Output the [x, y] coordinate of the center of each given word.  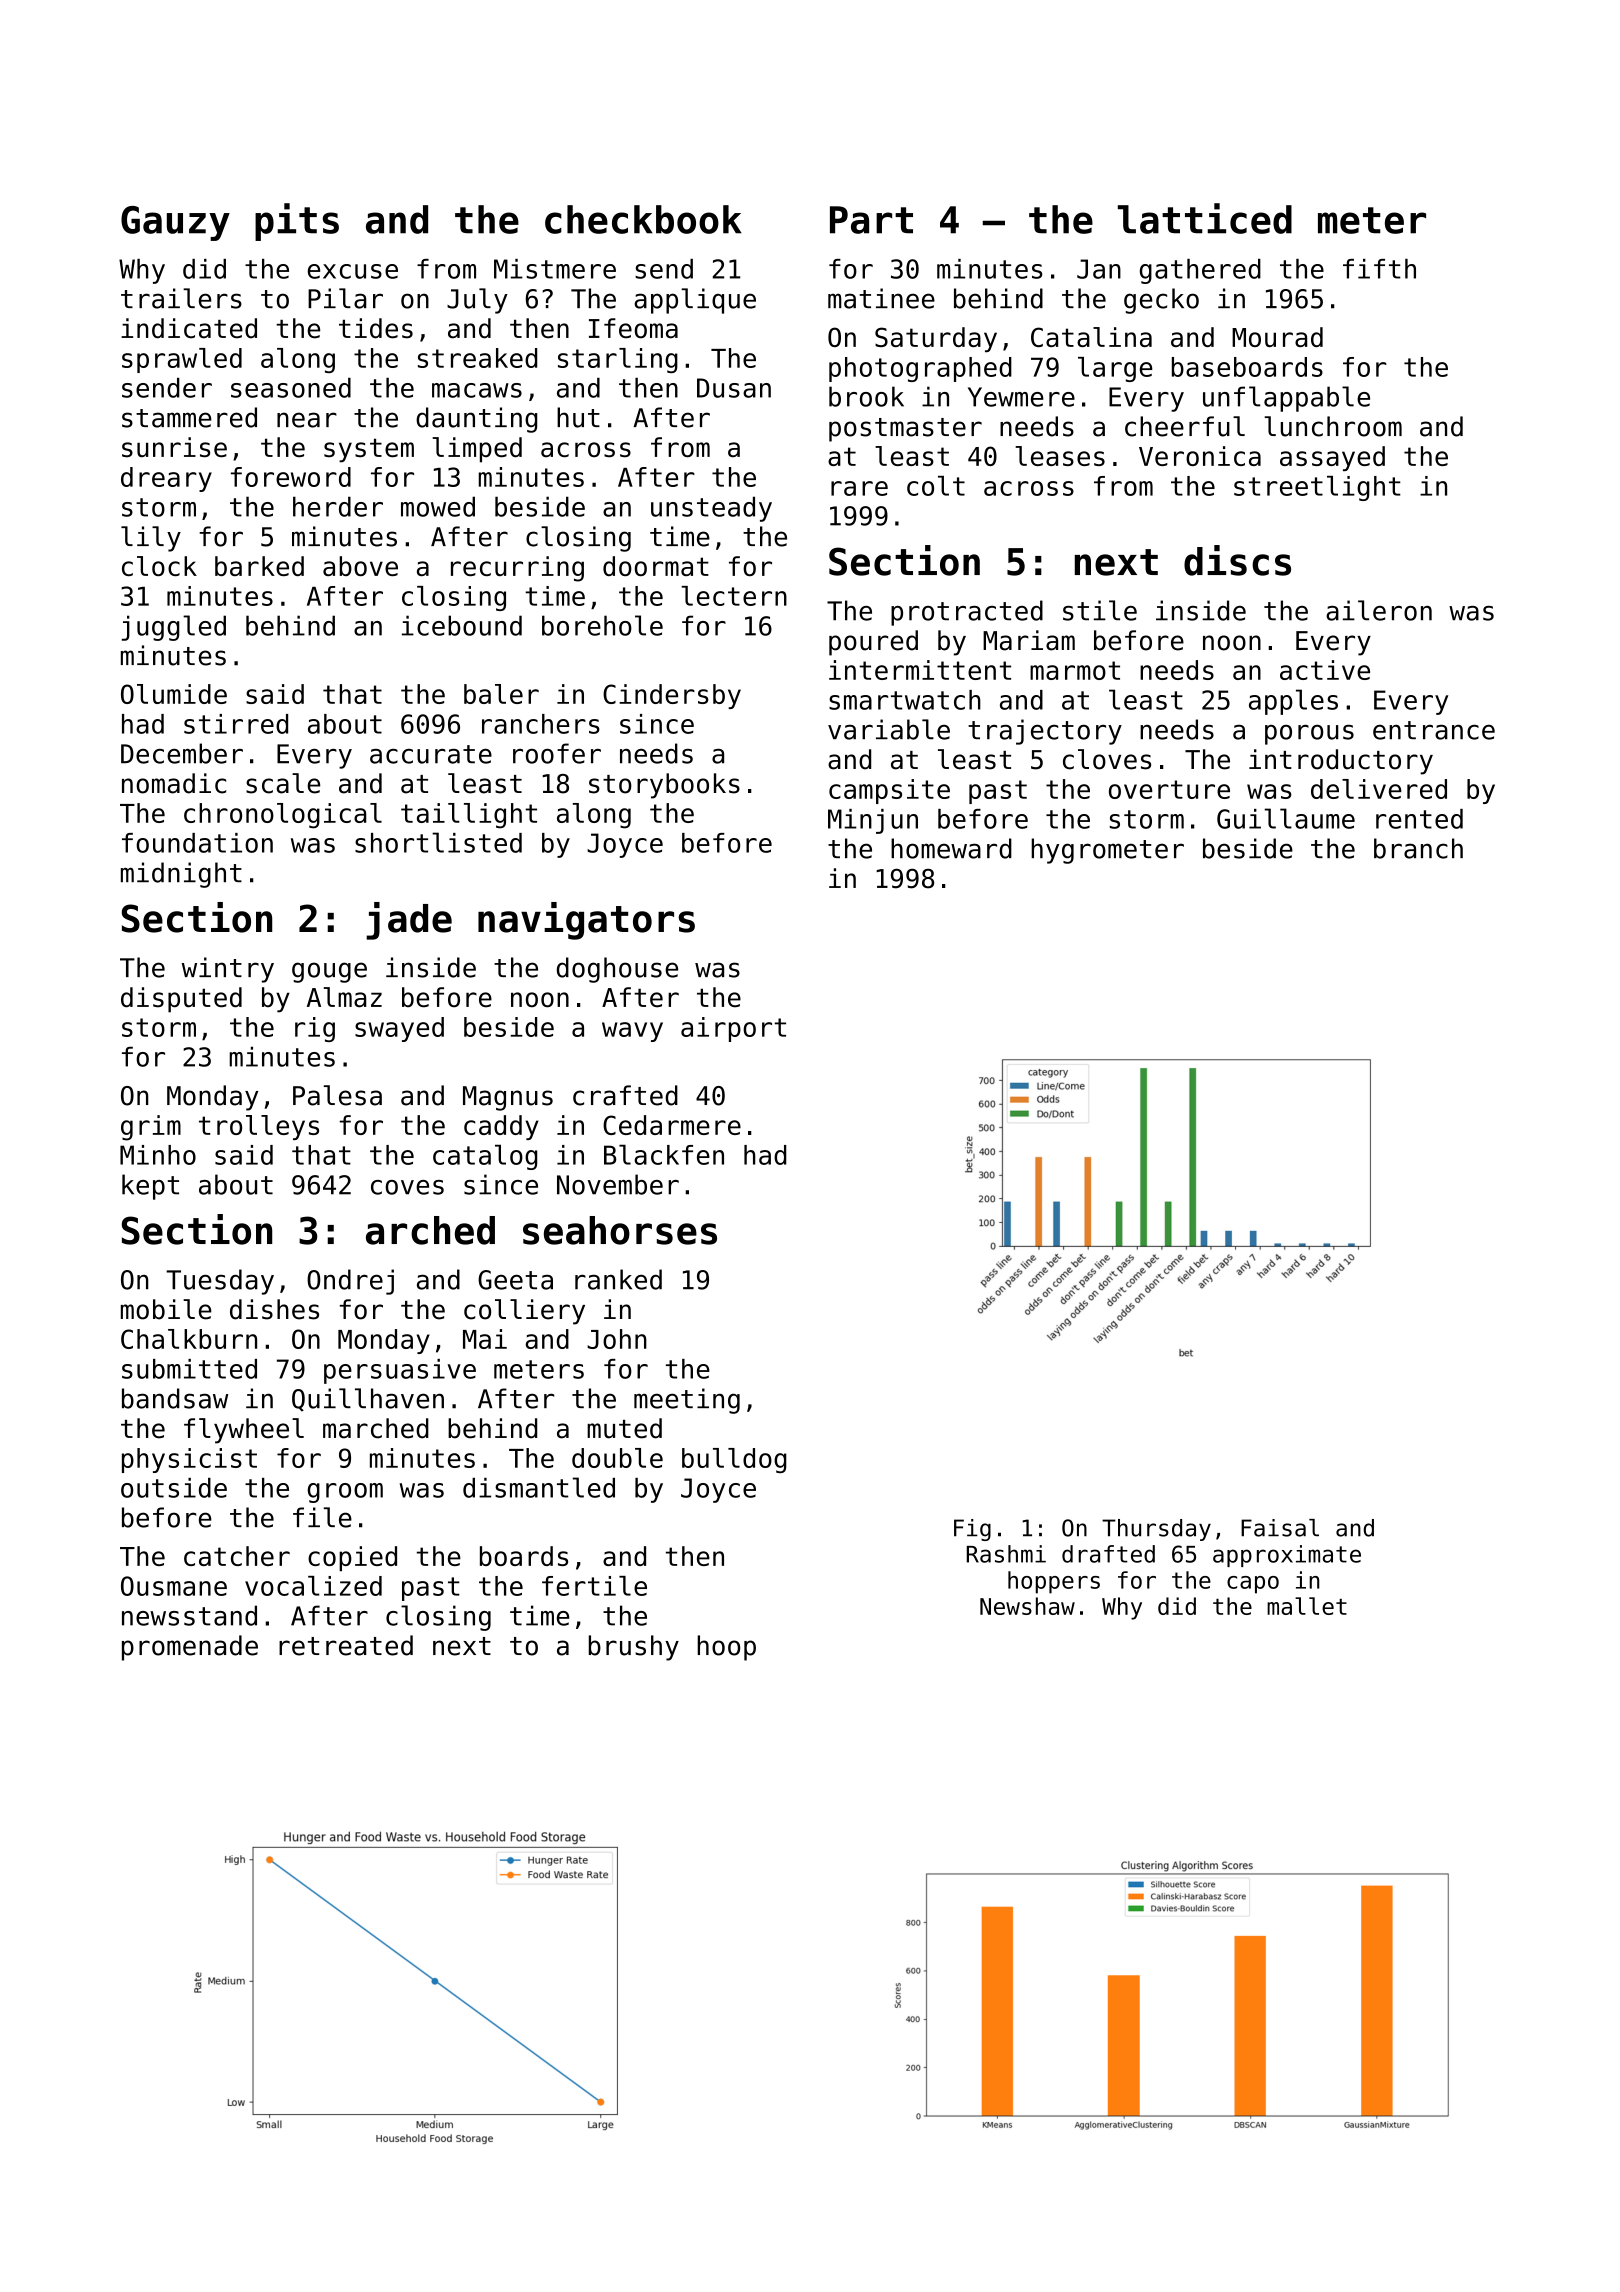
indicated [189, 328]
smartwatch [905, 700]
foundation [197, 843]
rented [1419, 819]
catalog [485, 1157]
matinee [881, 298]
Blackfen [664, 1155]
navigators [586, 921]
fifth [1379, 269]
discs [1237, 560]
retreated [346, 1645]
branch [1418, 848]
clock [159, 566]
